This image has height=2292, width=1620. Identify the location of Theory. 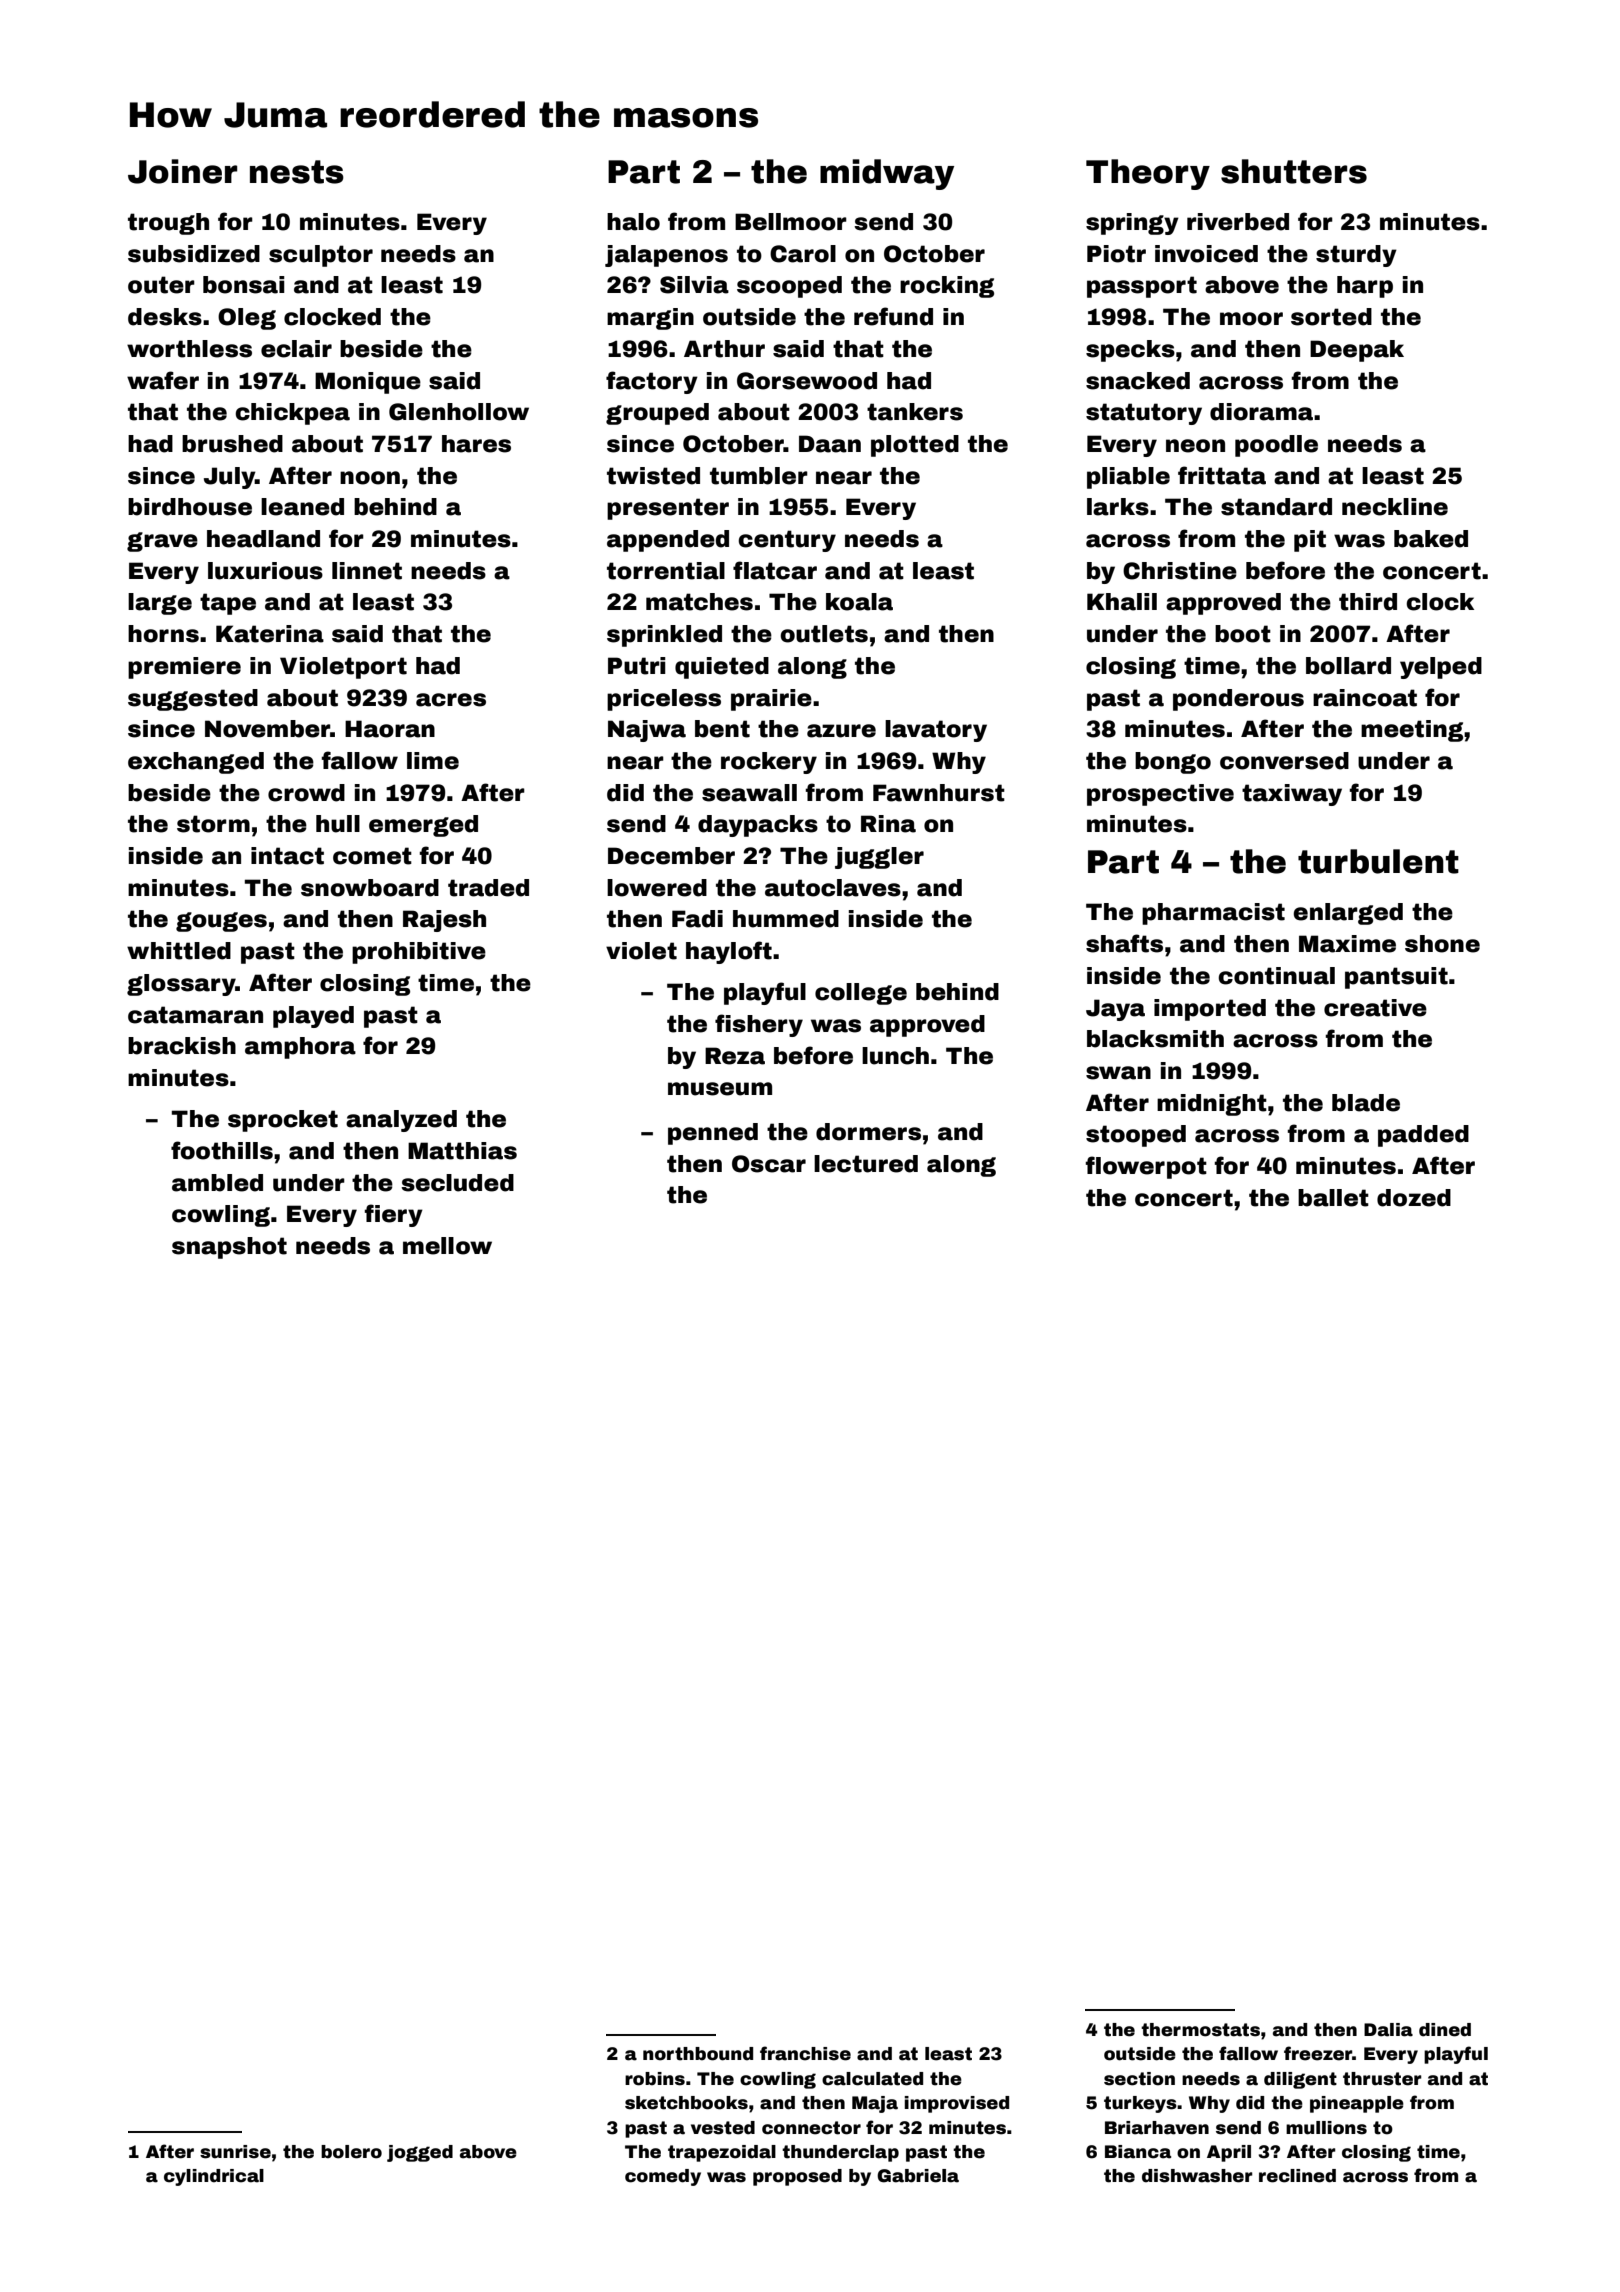
(1148, 174).
